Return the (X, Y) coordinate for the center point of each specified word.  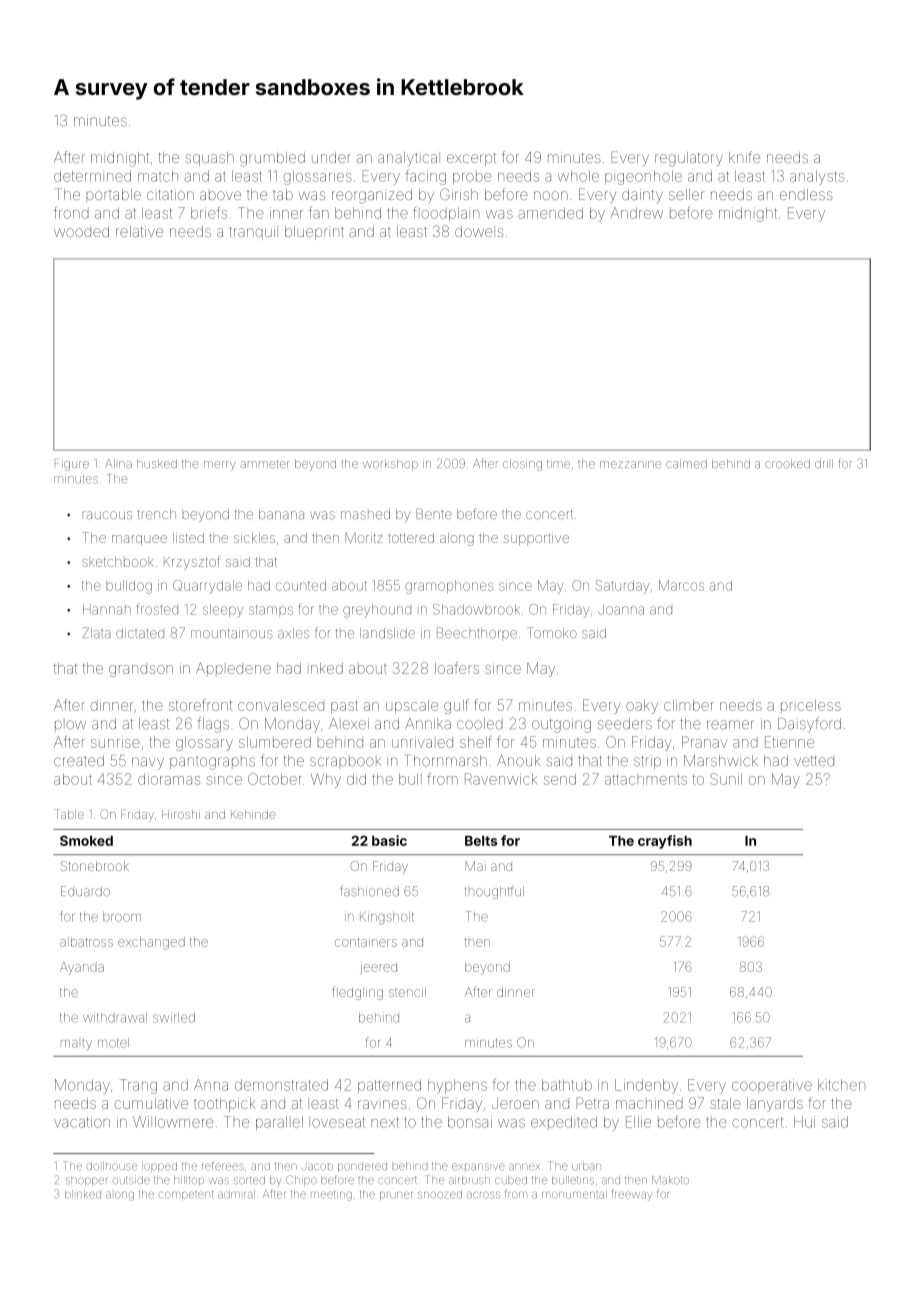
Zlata (96, 633)
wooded (81, 231)
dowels (479, 231)
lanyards (775, 1105)
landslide (387, 633)
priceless (811, 705)
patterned (389, 1086)
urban (586, 1166)
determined (92, 176)
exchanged (151, 943)
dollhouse (112, 1166)
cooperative (772, 1086)
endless (806, 194)
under (331, 157)
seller (686, 194)
